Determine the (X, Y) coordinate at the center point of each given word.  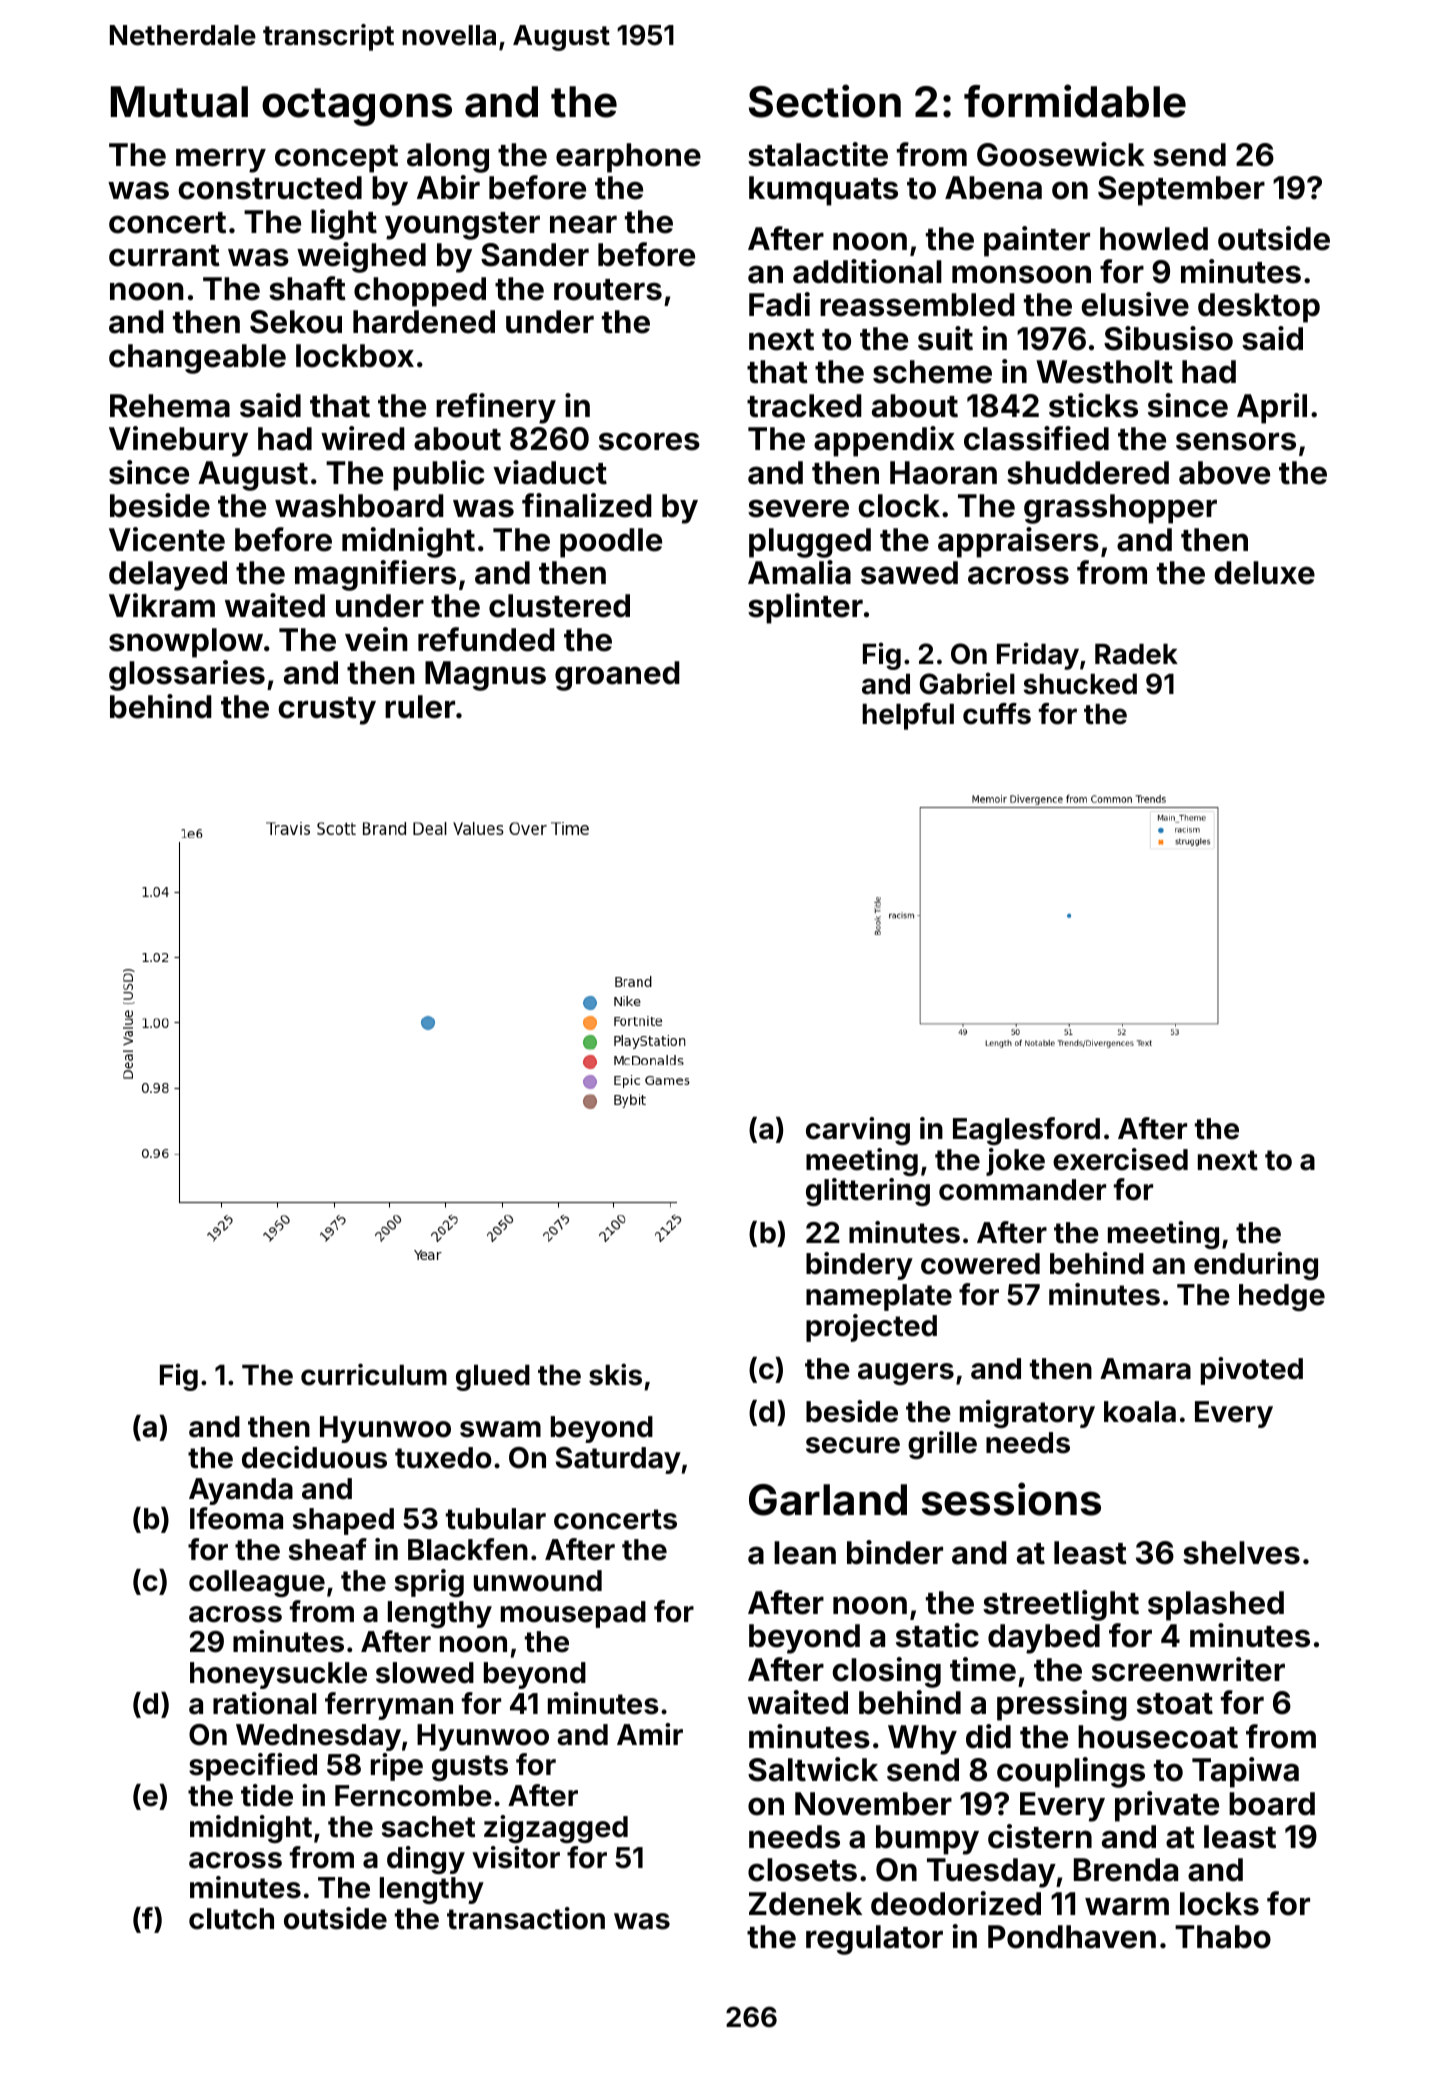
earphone (628, 158)
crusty (327, 711)
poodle (611, 543)
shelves (1241, 1553)
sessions (1011, 1499)
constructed (270, 188)
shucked (1080, 684)
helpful (908, 716)
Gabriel (967, 683)
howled (1154, 239)
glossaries (187, 675)
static (937, 1635)
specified (253, 1767)
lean (805, 1553)
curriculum (374, 1374)
